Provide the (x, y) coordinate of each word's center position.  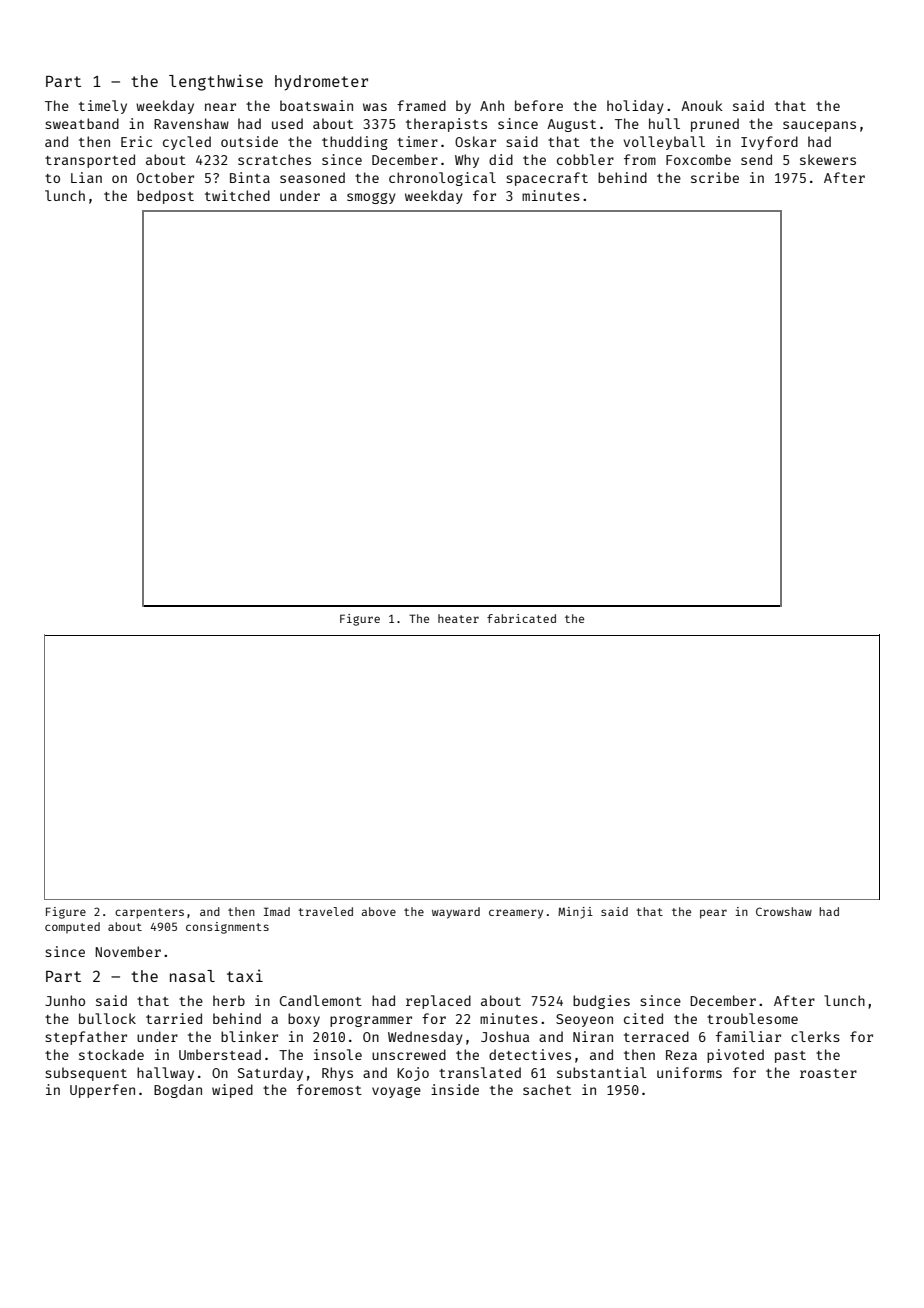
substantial (602, 1072)
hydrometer (321, 83)
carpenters (149, 913)
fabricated (521, 618)
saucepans (819, 126)
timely (103, 107)
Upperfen (102, 1091)
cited (643, 1018)
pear (713, 914)
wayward (456, 913)
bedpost (165, 197)
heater (458, 618)
